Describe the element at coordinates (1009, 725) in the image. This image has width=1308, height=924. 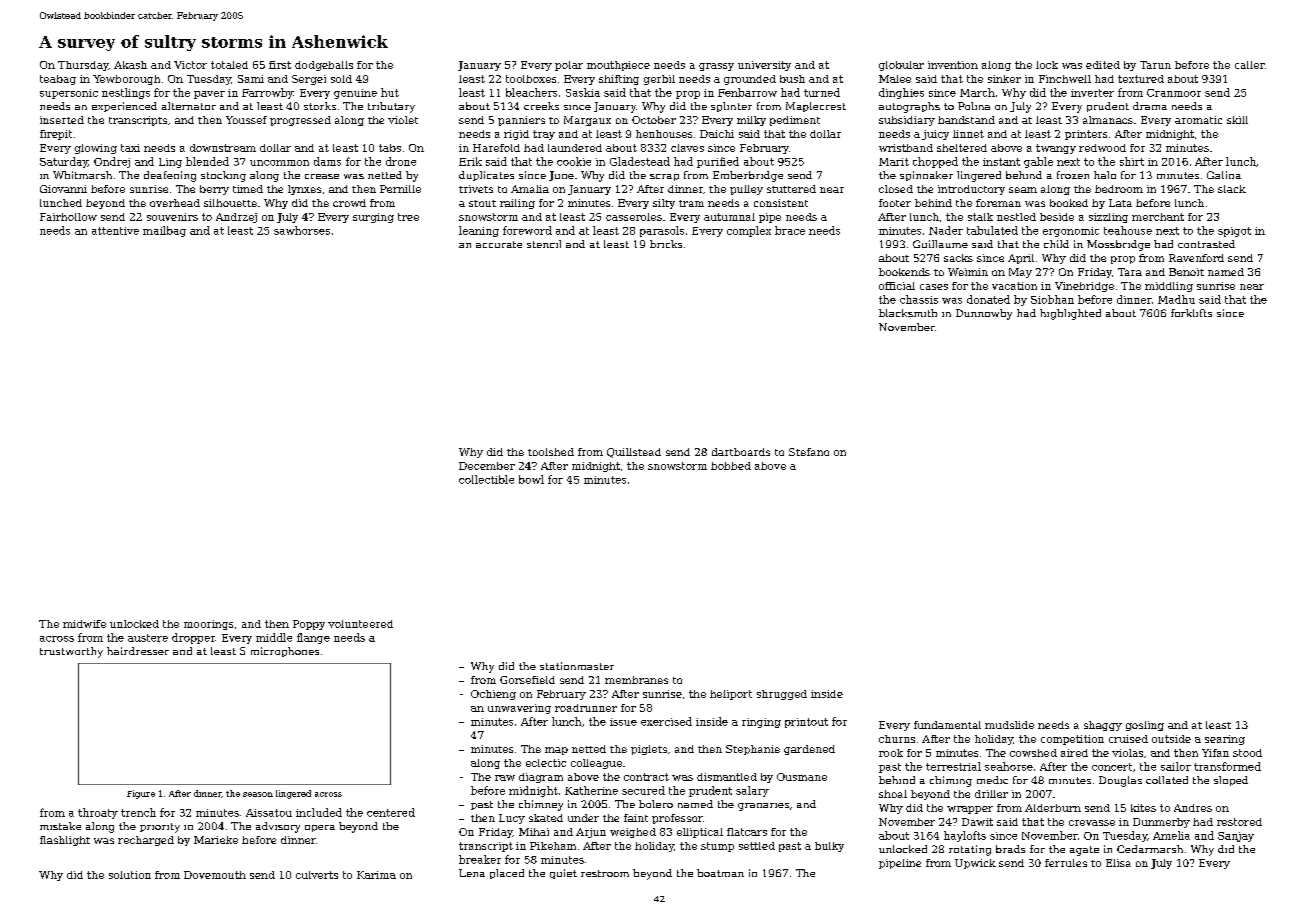
I see `mudslide` at that location.
